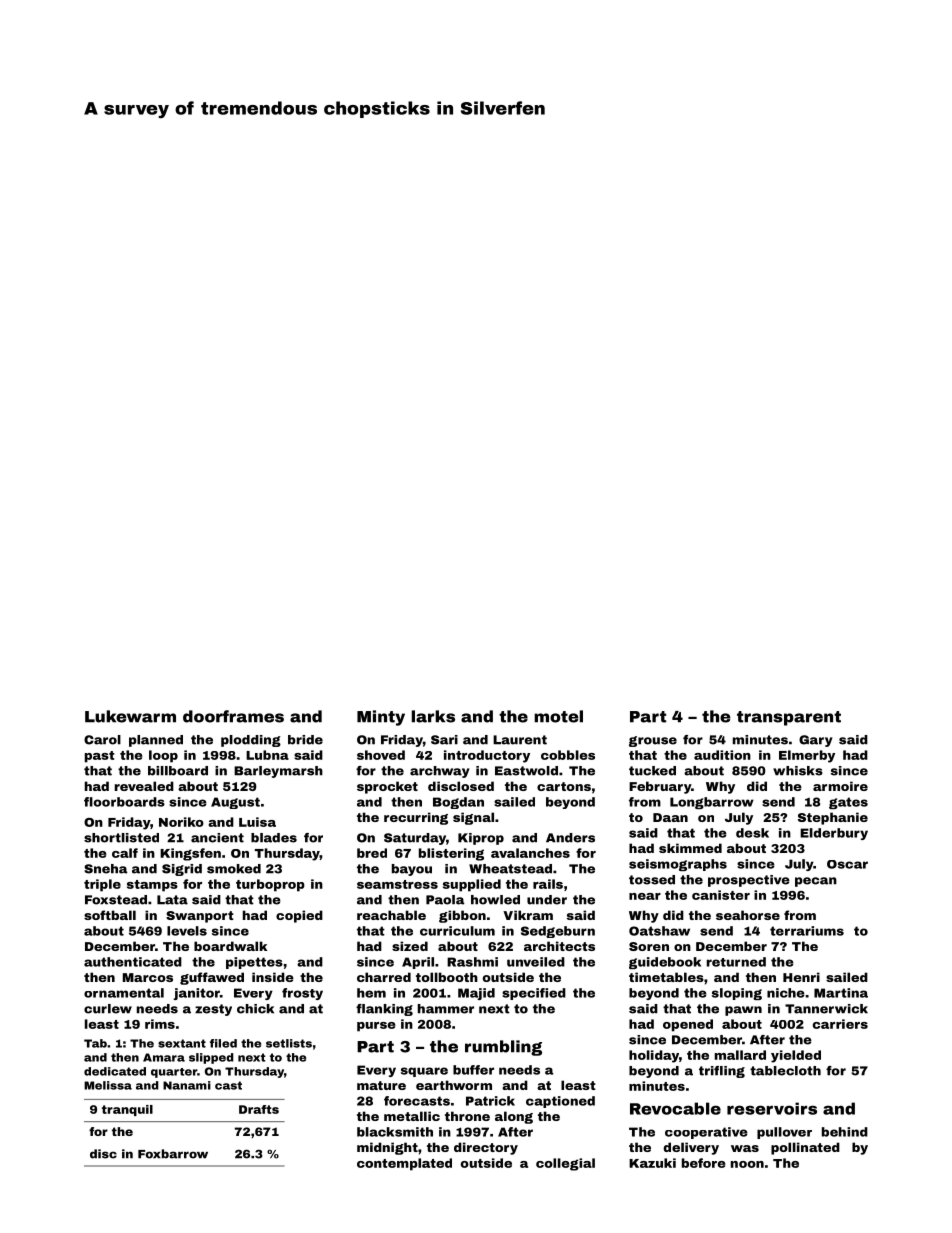  Describe the element at coordinates (840, 1024) in the document. I see `carriers` at that location.
